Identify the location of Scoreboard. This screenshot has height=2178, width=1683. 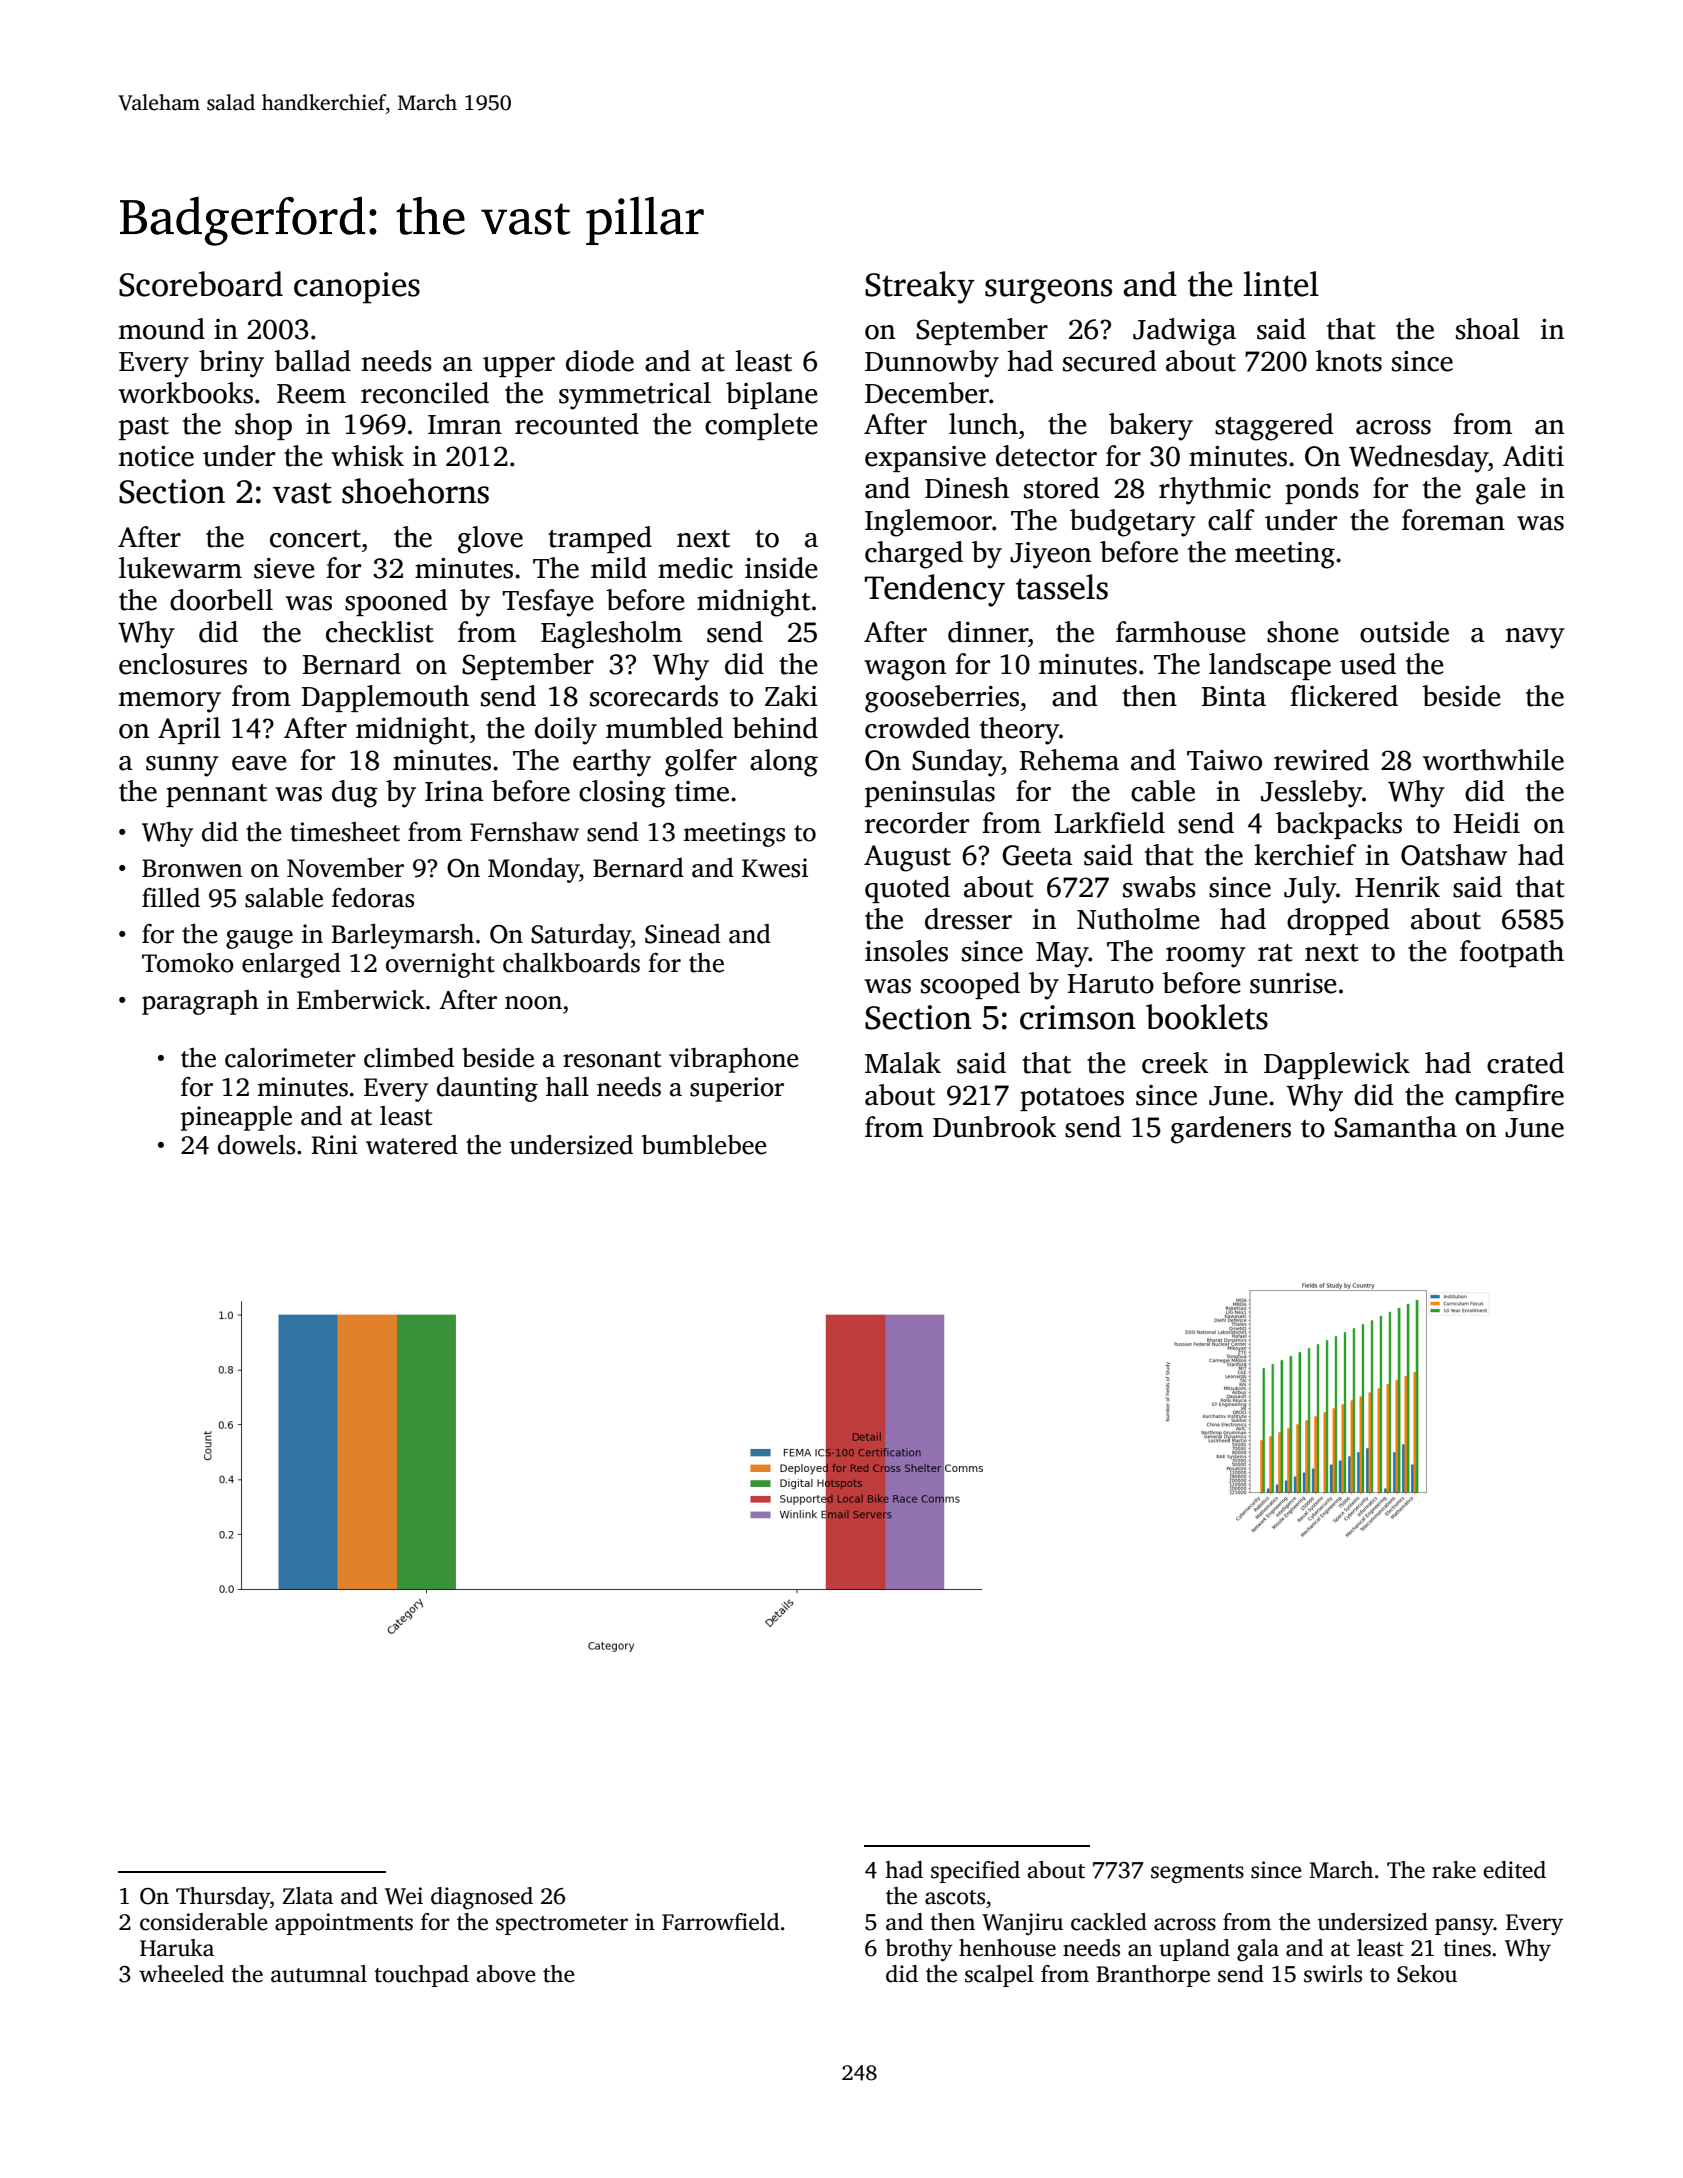
(201, 284).
